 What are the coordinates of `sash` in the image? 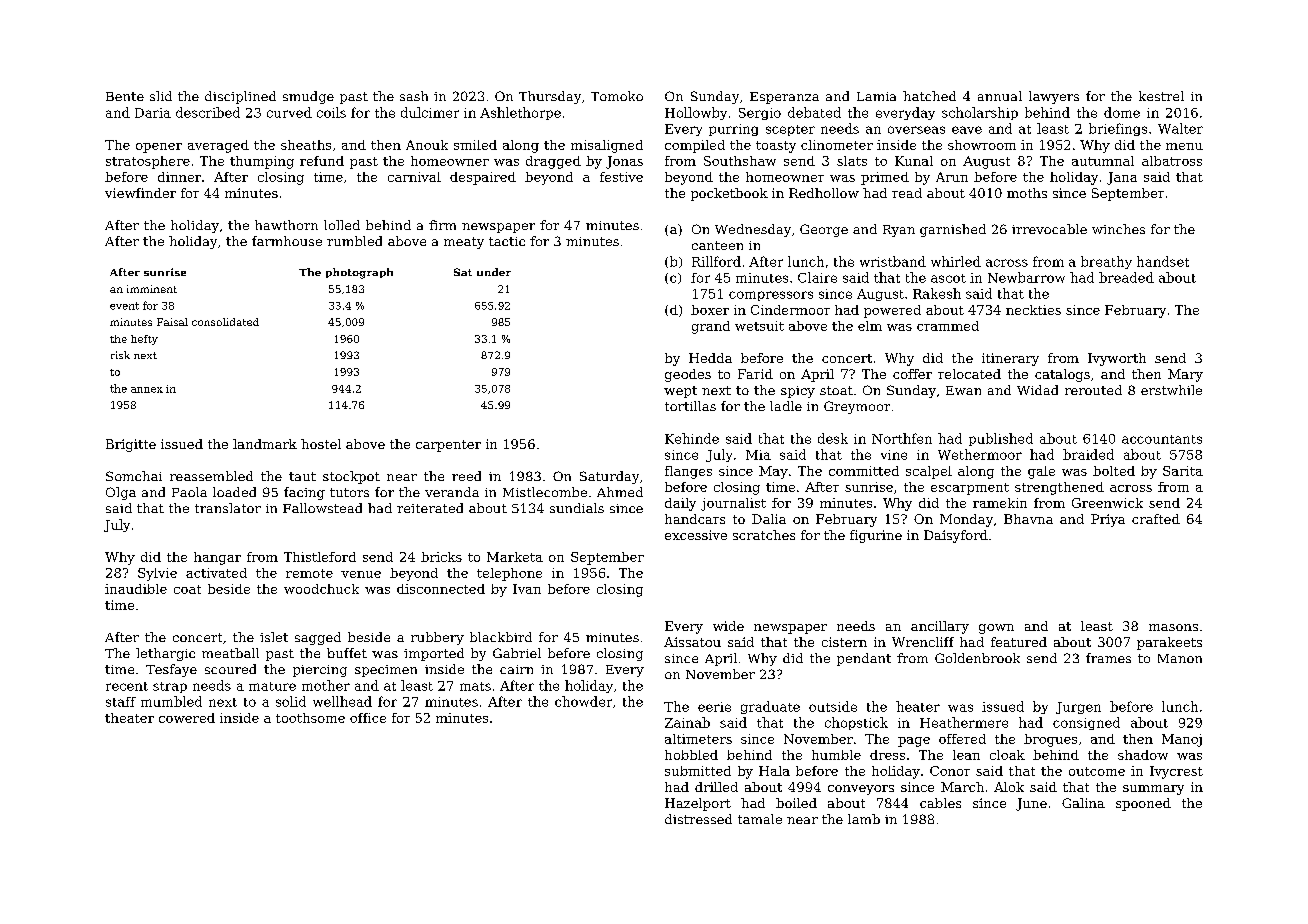 It's located at (414, 96).
